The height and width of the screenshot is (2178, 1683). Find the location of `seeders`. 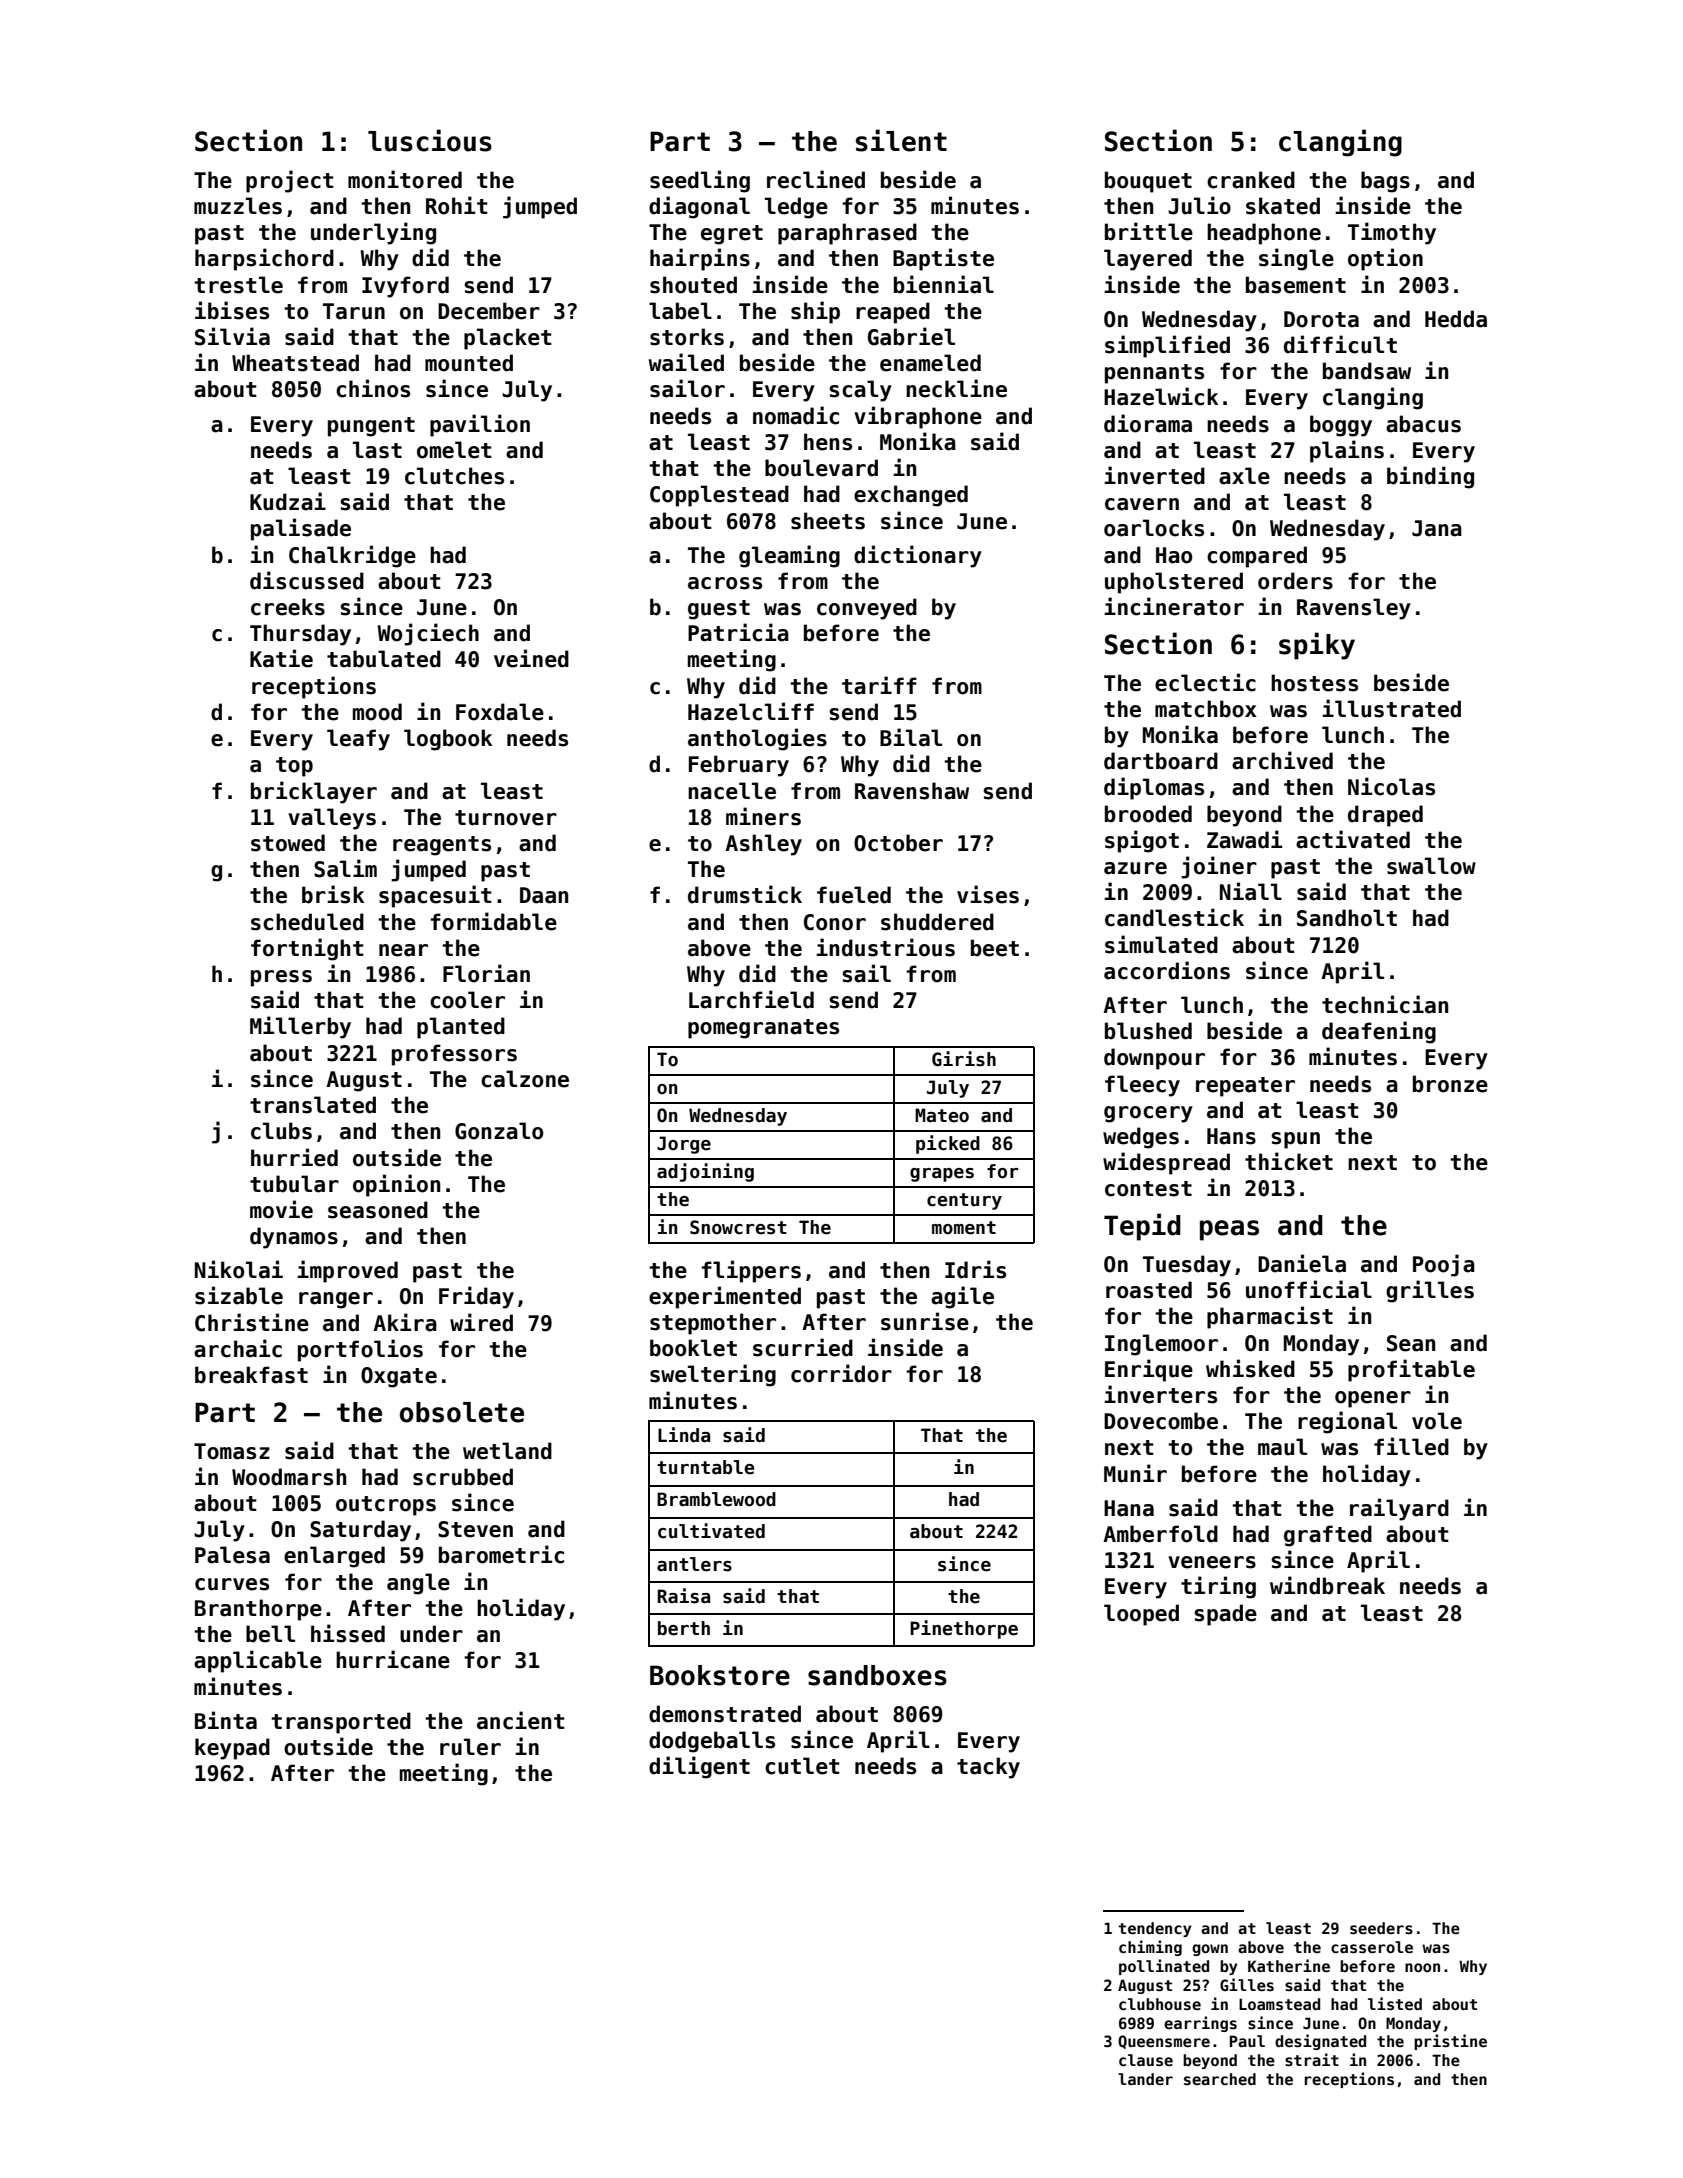

seeders is located at coordinates (1381, 1928).
